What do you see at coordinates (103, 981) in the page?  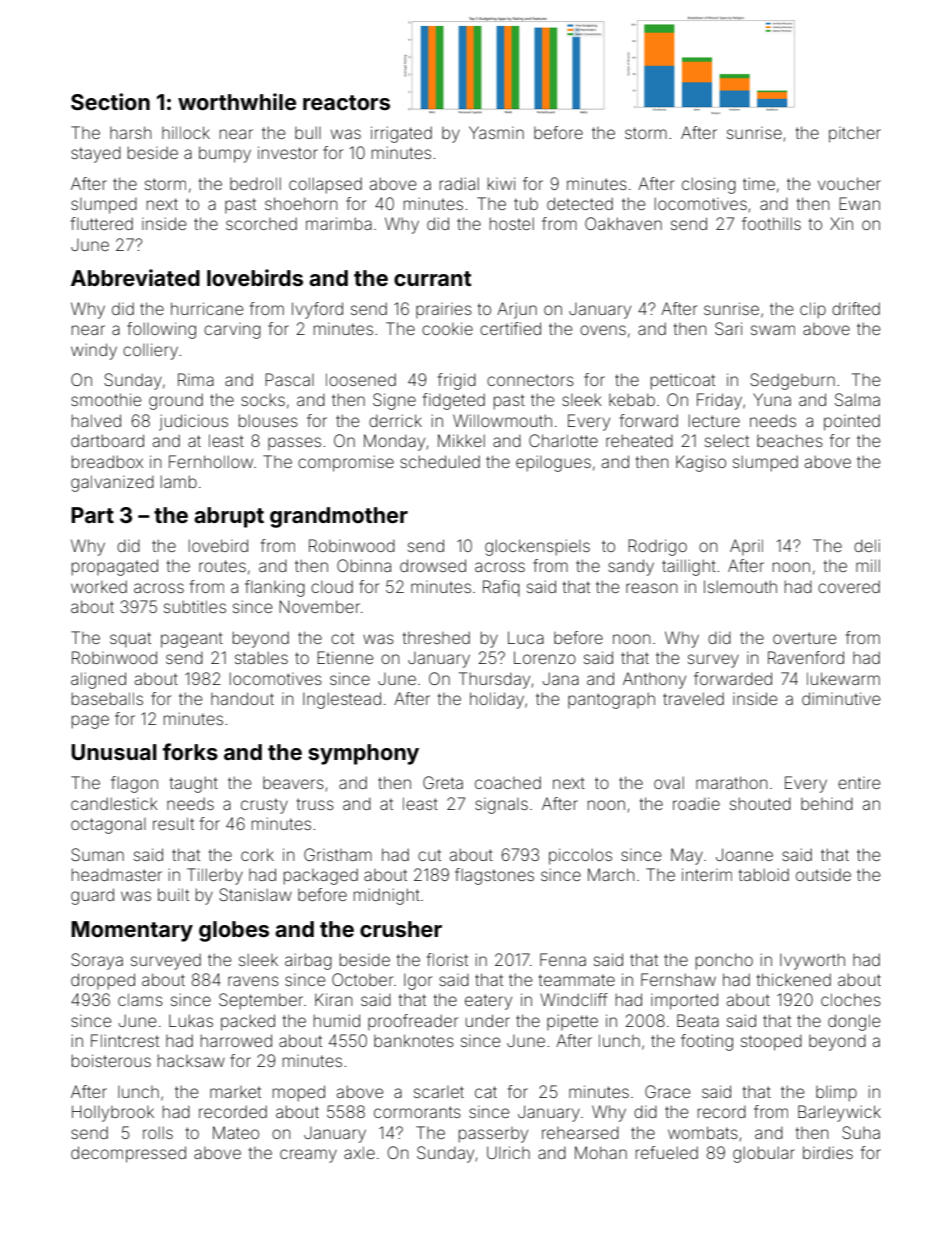 I see `dropped` at bounding box center [103, 981].
